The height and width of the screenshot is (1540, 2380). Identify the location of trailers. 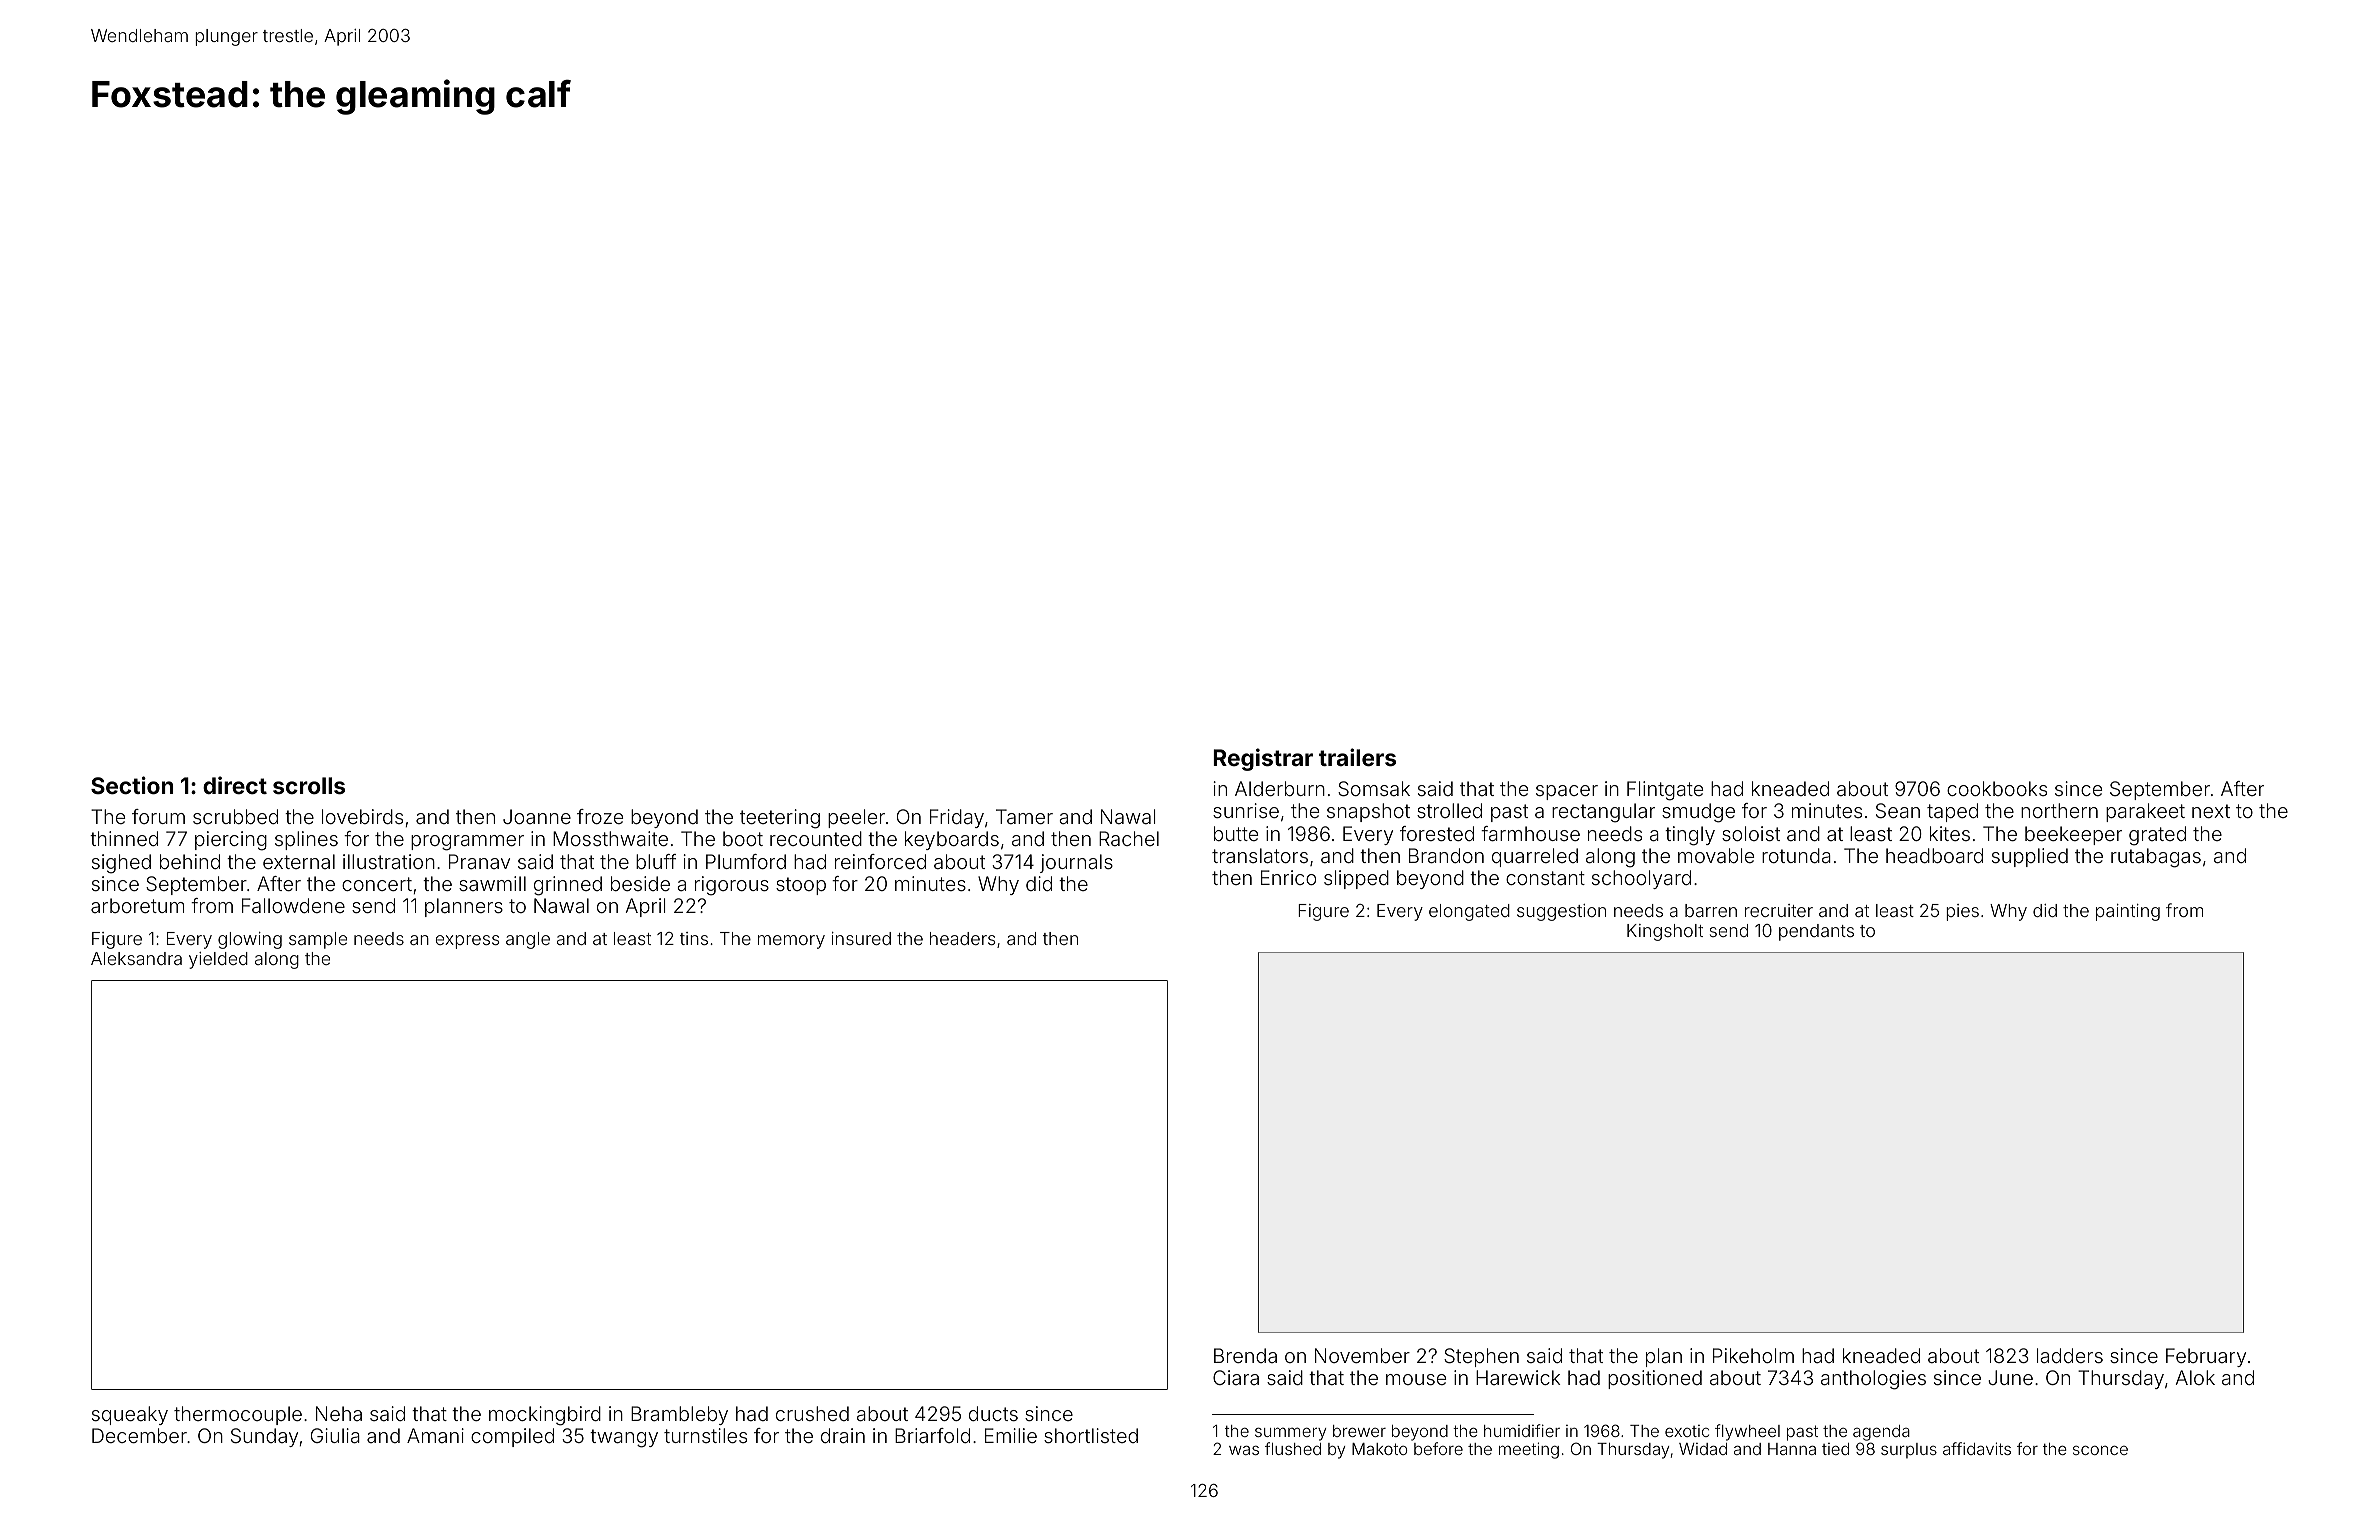
(1357, 757).
